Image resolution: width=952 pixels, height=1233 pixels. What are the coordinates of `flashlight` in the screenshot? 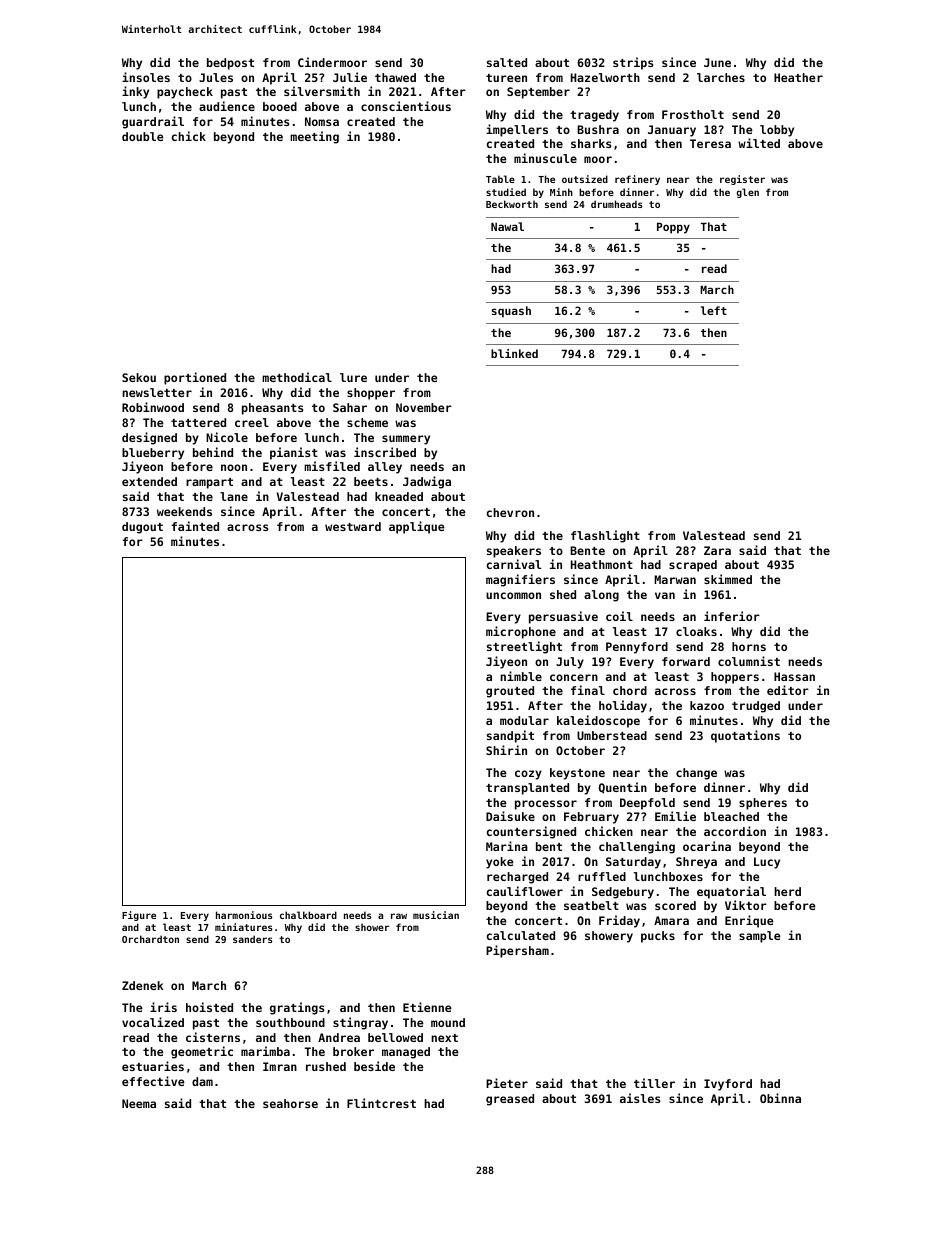 It's located at (605, 536).
